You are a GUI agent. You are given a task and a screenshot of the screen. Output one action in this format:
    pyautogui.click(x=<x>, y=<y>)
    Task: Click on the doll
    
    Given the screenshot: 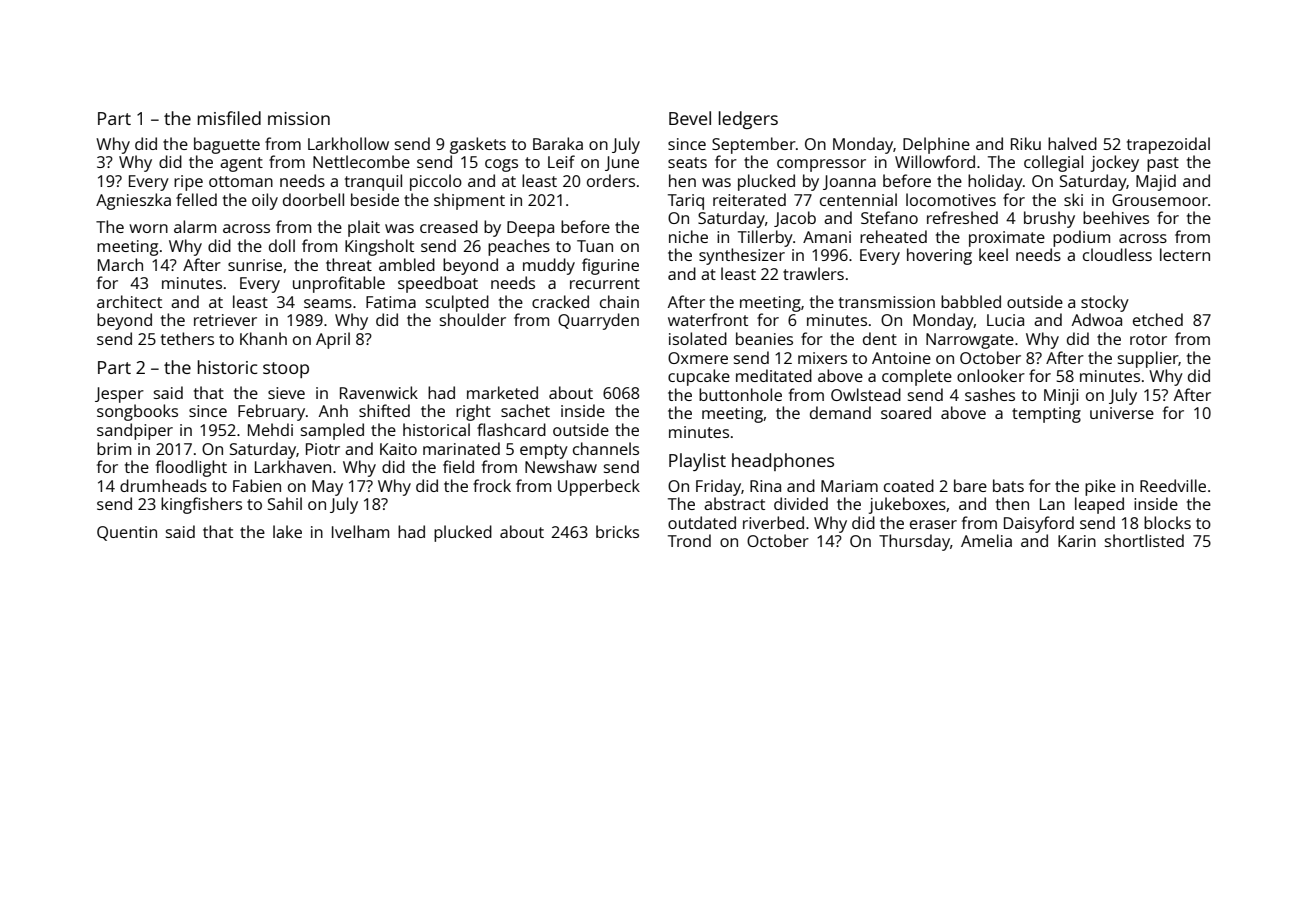 What is the action you would take?
    pyautogui.click(x=282, y=245)
